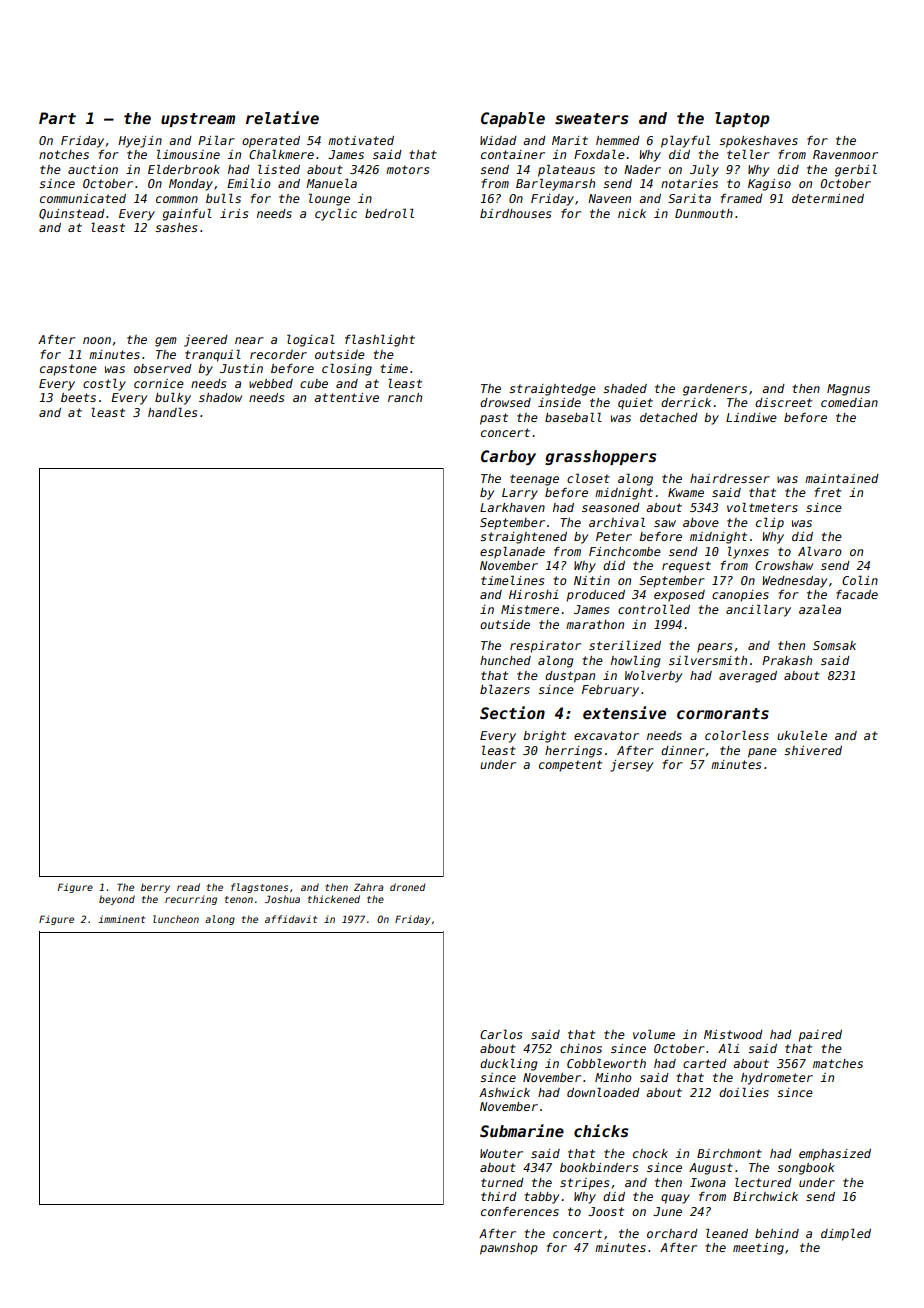  What do you see at coordinates (820, 1036) in the screenshot?
I see `paired` at bounding box center [820, 1036].
